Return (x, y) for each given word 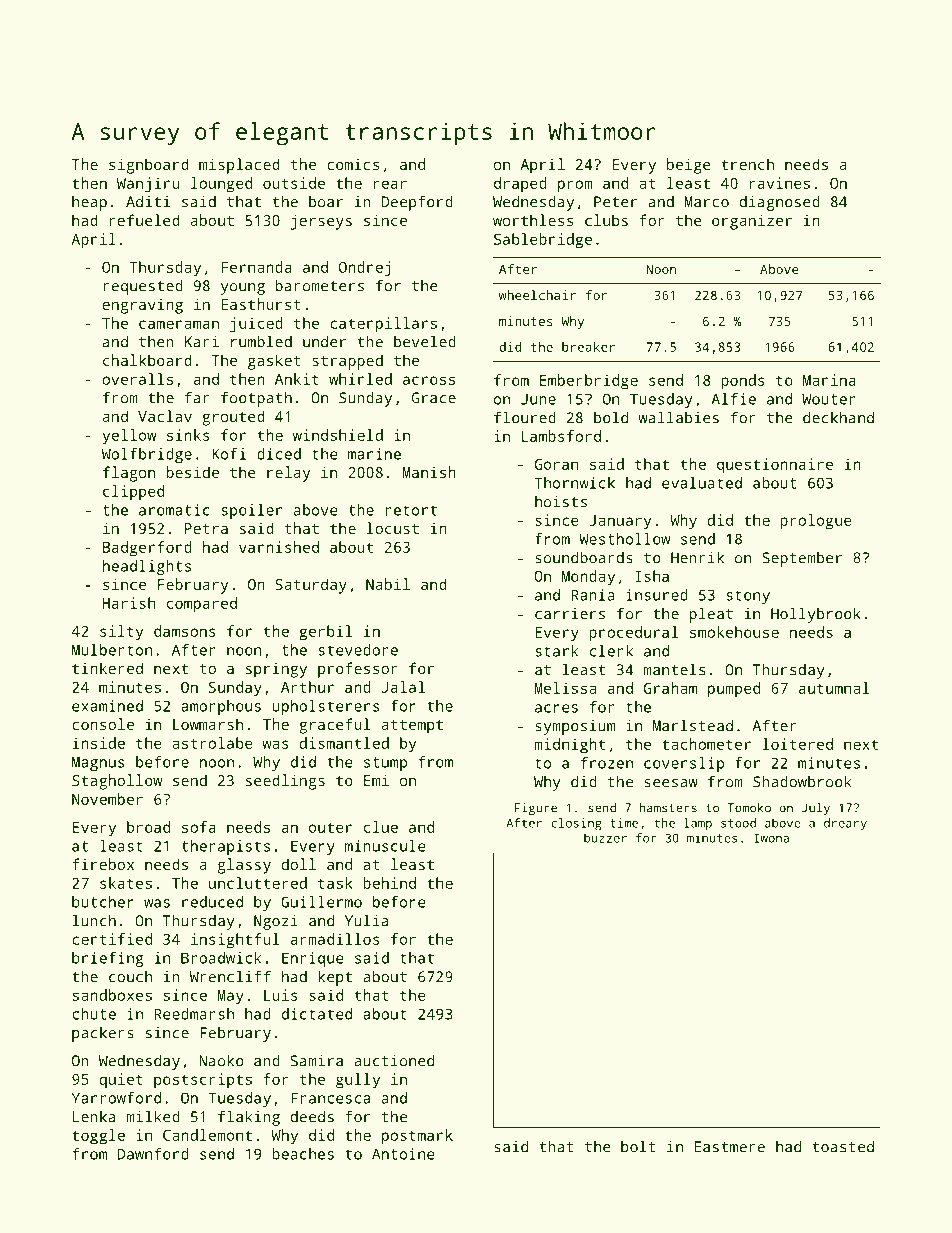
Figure (536, 809)
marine (374, 454)
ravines (779, 183)
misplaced (239, 166)
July (816, 809)
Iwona (772, 838)
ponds (743, 382)
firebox (103, 864)
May (231, 997)
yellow (129, 437)
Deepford (417, 203)
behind (389, 883)
